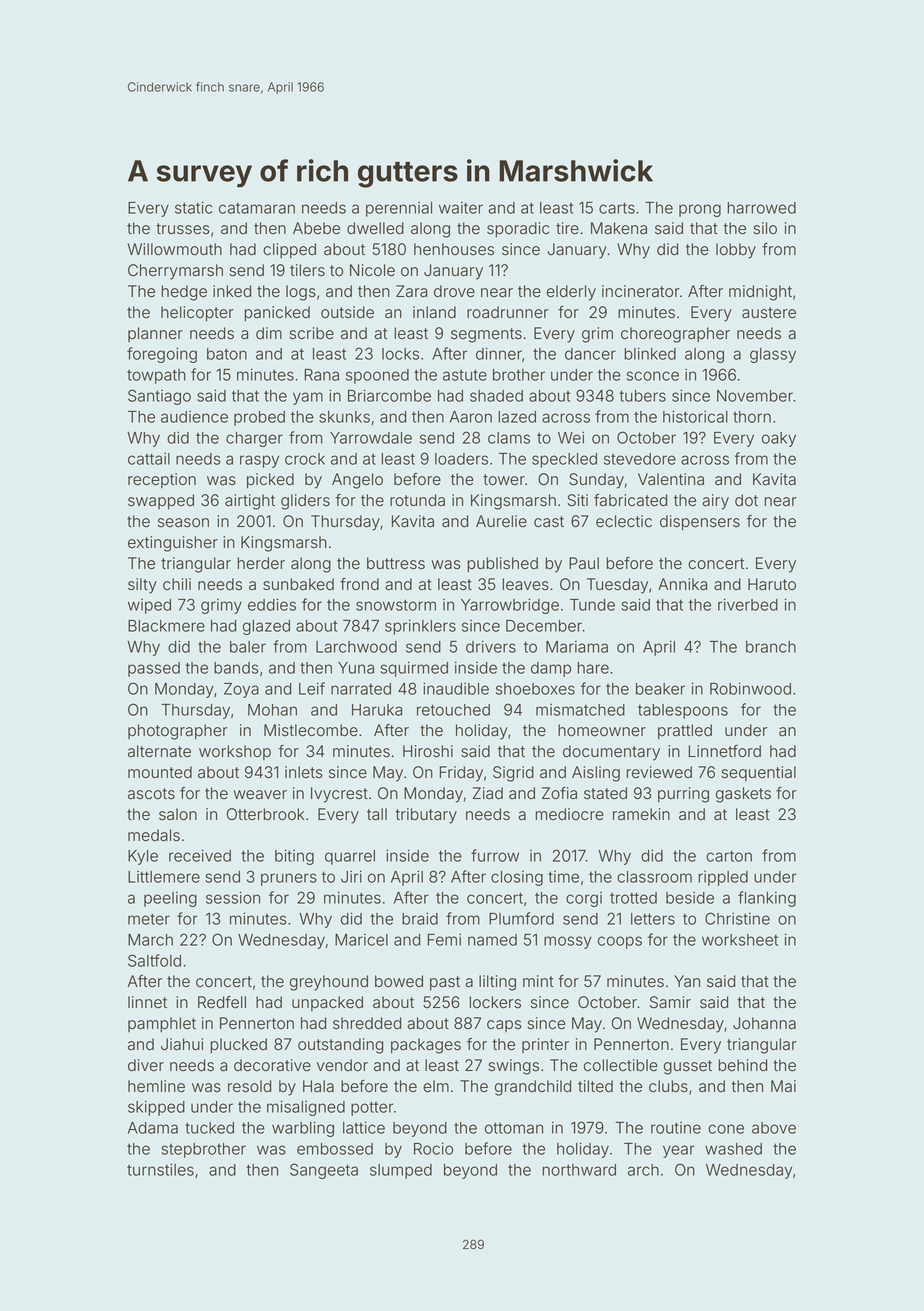 The width and height of the screenshot is (924, 1311). Describe the element at coordinates (194, 207) in the screenshot. I see `static` at that location.
